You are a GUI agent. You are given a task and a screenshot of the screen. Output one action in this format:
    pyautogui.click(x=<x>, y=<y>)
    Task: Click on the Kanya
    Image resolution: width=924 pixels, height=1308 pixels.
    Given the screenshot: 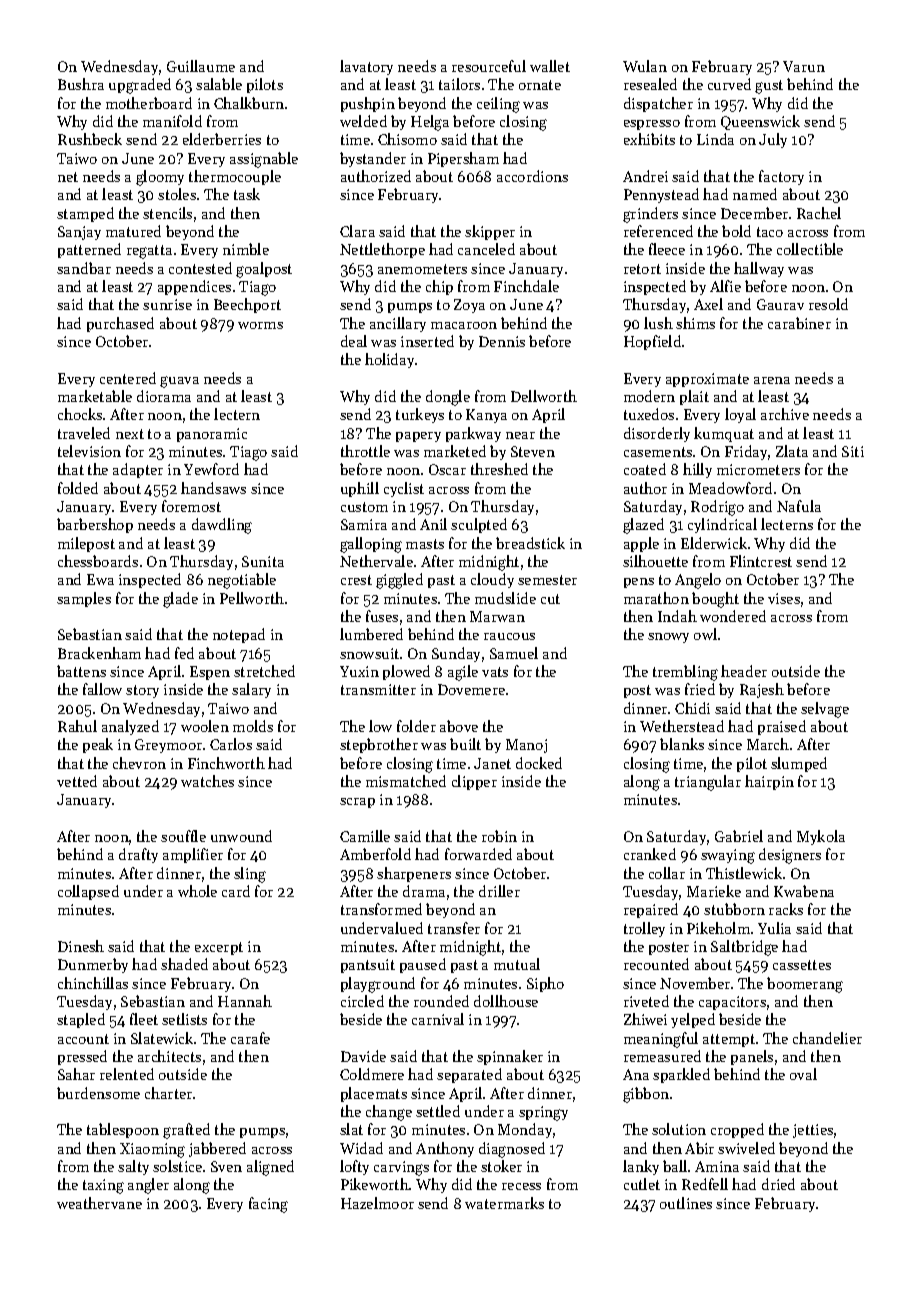 What is the action you would take?
    pyautogui.click(x=486, y=416)
